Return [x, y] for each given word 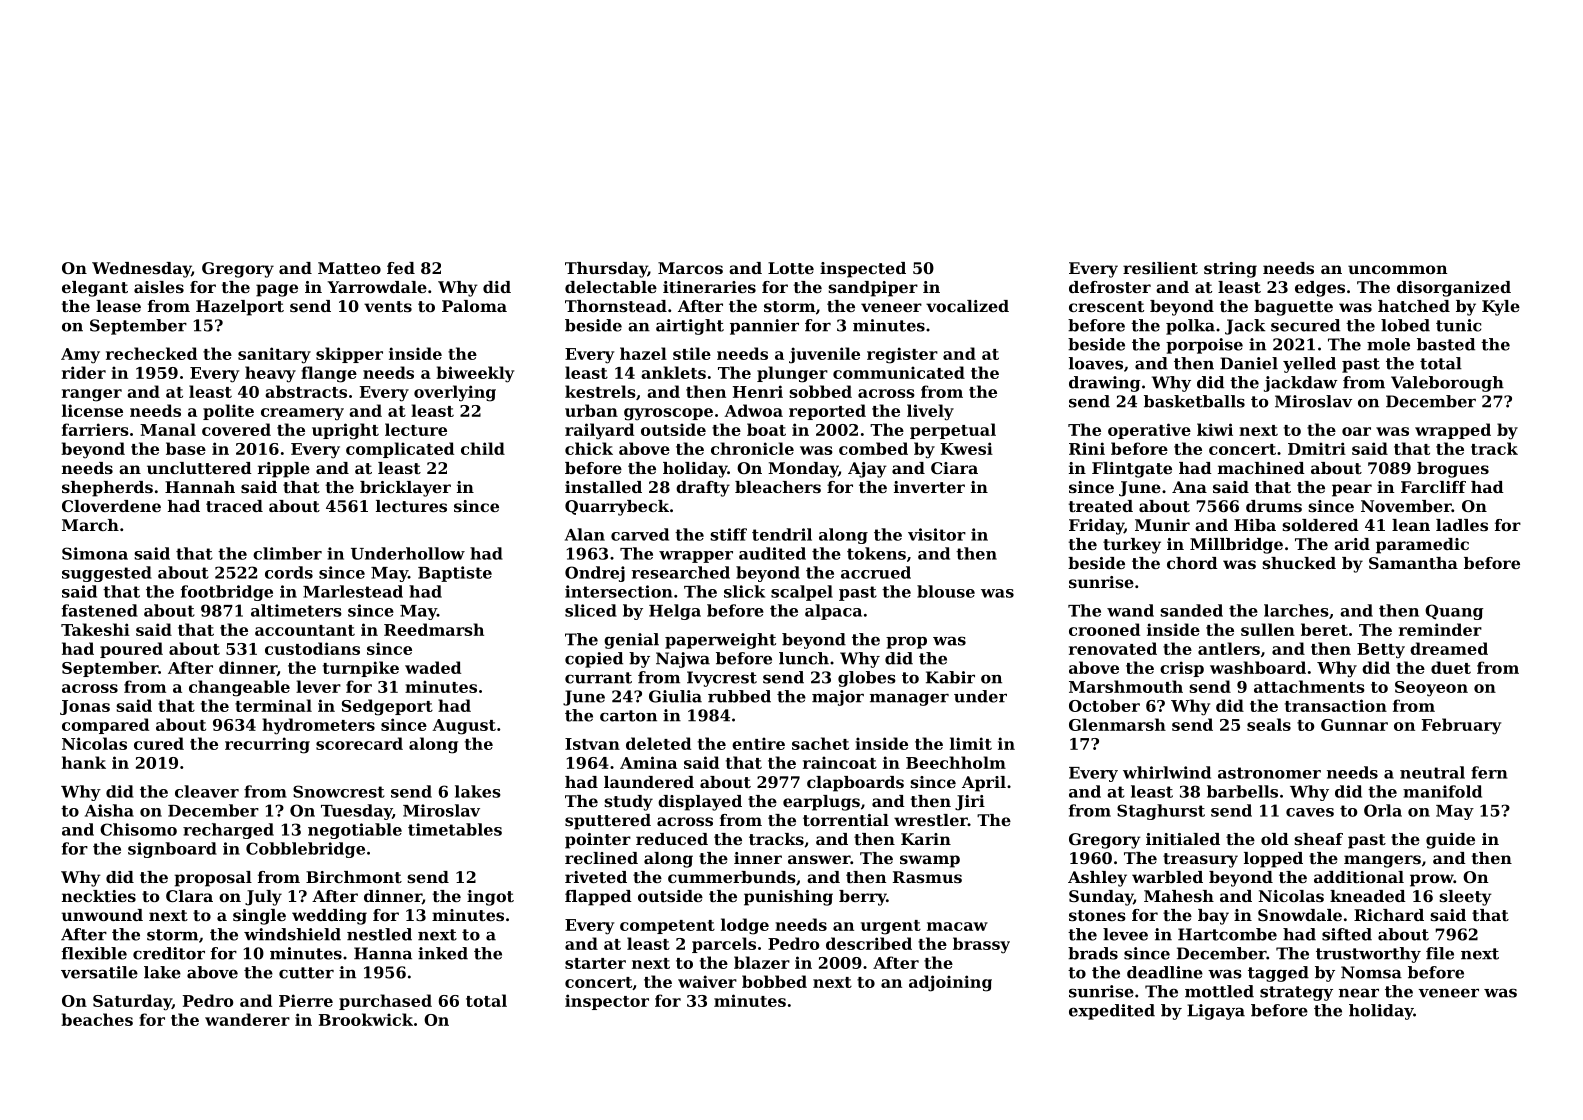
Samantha [1413, 563]
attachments [1309, 686]
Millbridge [1236, 546]
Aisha [109, 810]
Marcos [690, 268]
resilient [1160, 268]
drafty [703, 489]
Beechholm [956, 762]
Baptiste [455, 574]
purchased [385, 1002]
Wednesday [141, 270]
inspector [607, 1002]
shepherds [107, 489]
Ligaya [1216, 1012]
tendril [782, 534]
